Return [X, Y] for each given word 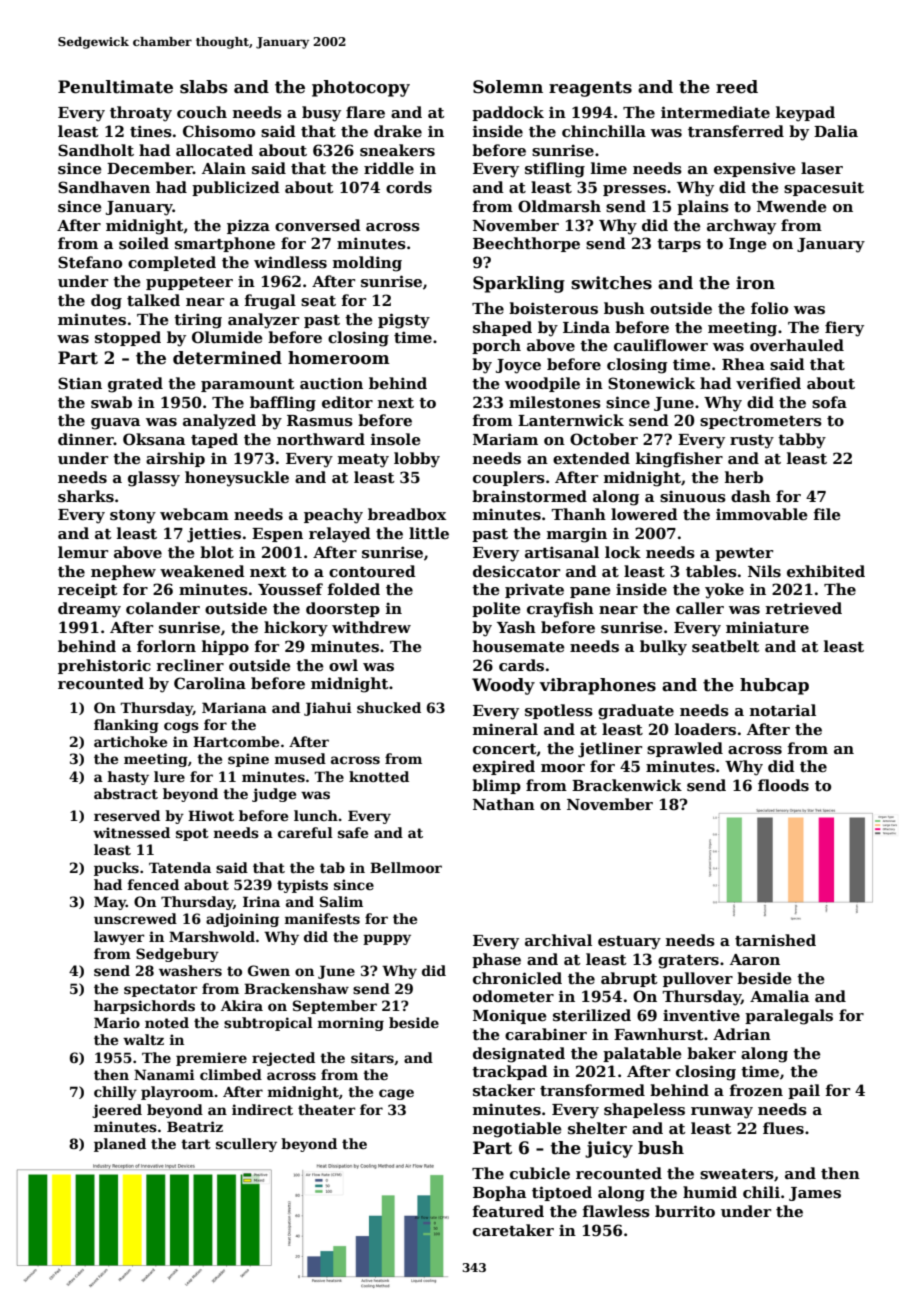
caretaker [513, 1230]
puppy [387, 939]
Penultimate [115, 87]
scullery [246, 1145]
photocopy [361, 88]
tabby [802, 441]
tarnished [775, 940]
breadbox [407, 514]
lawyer [119, 938]
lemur [83, 552]
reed [737, 87]
